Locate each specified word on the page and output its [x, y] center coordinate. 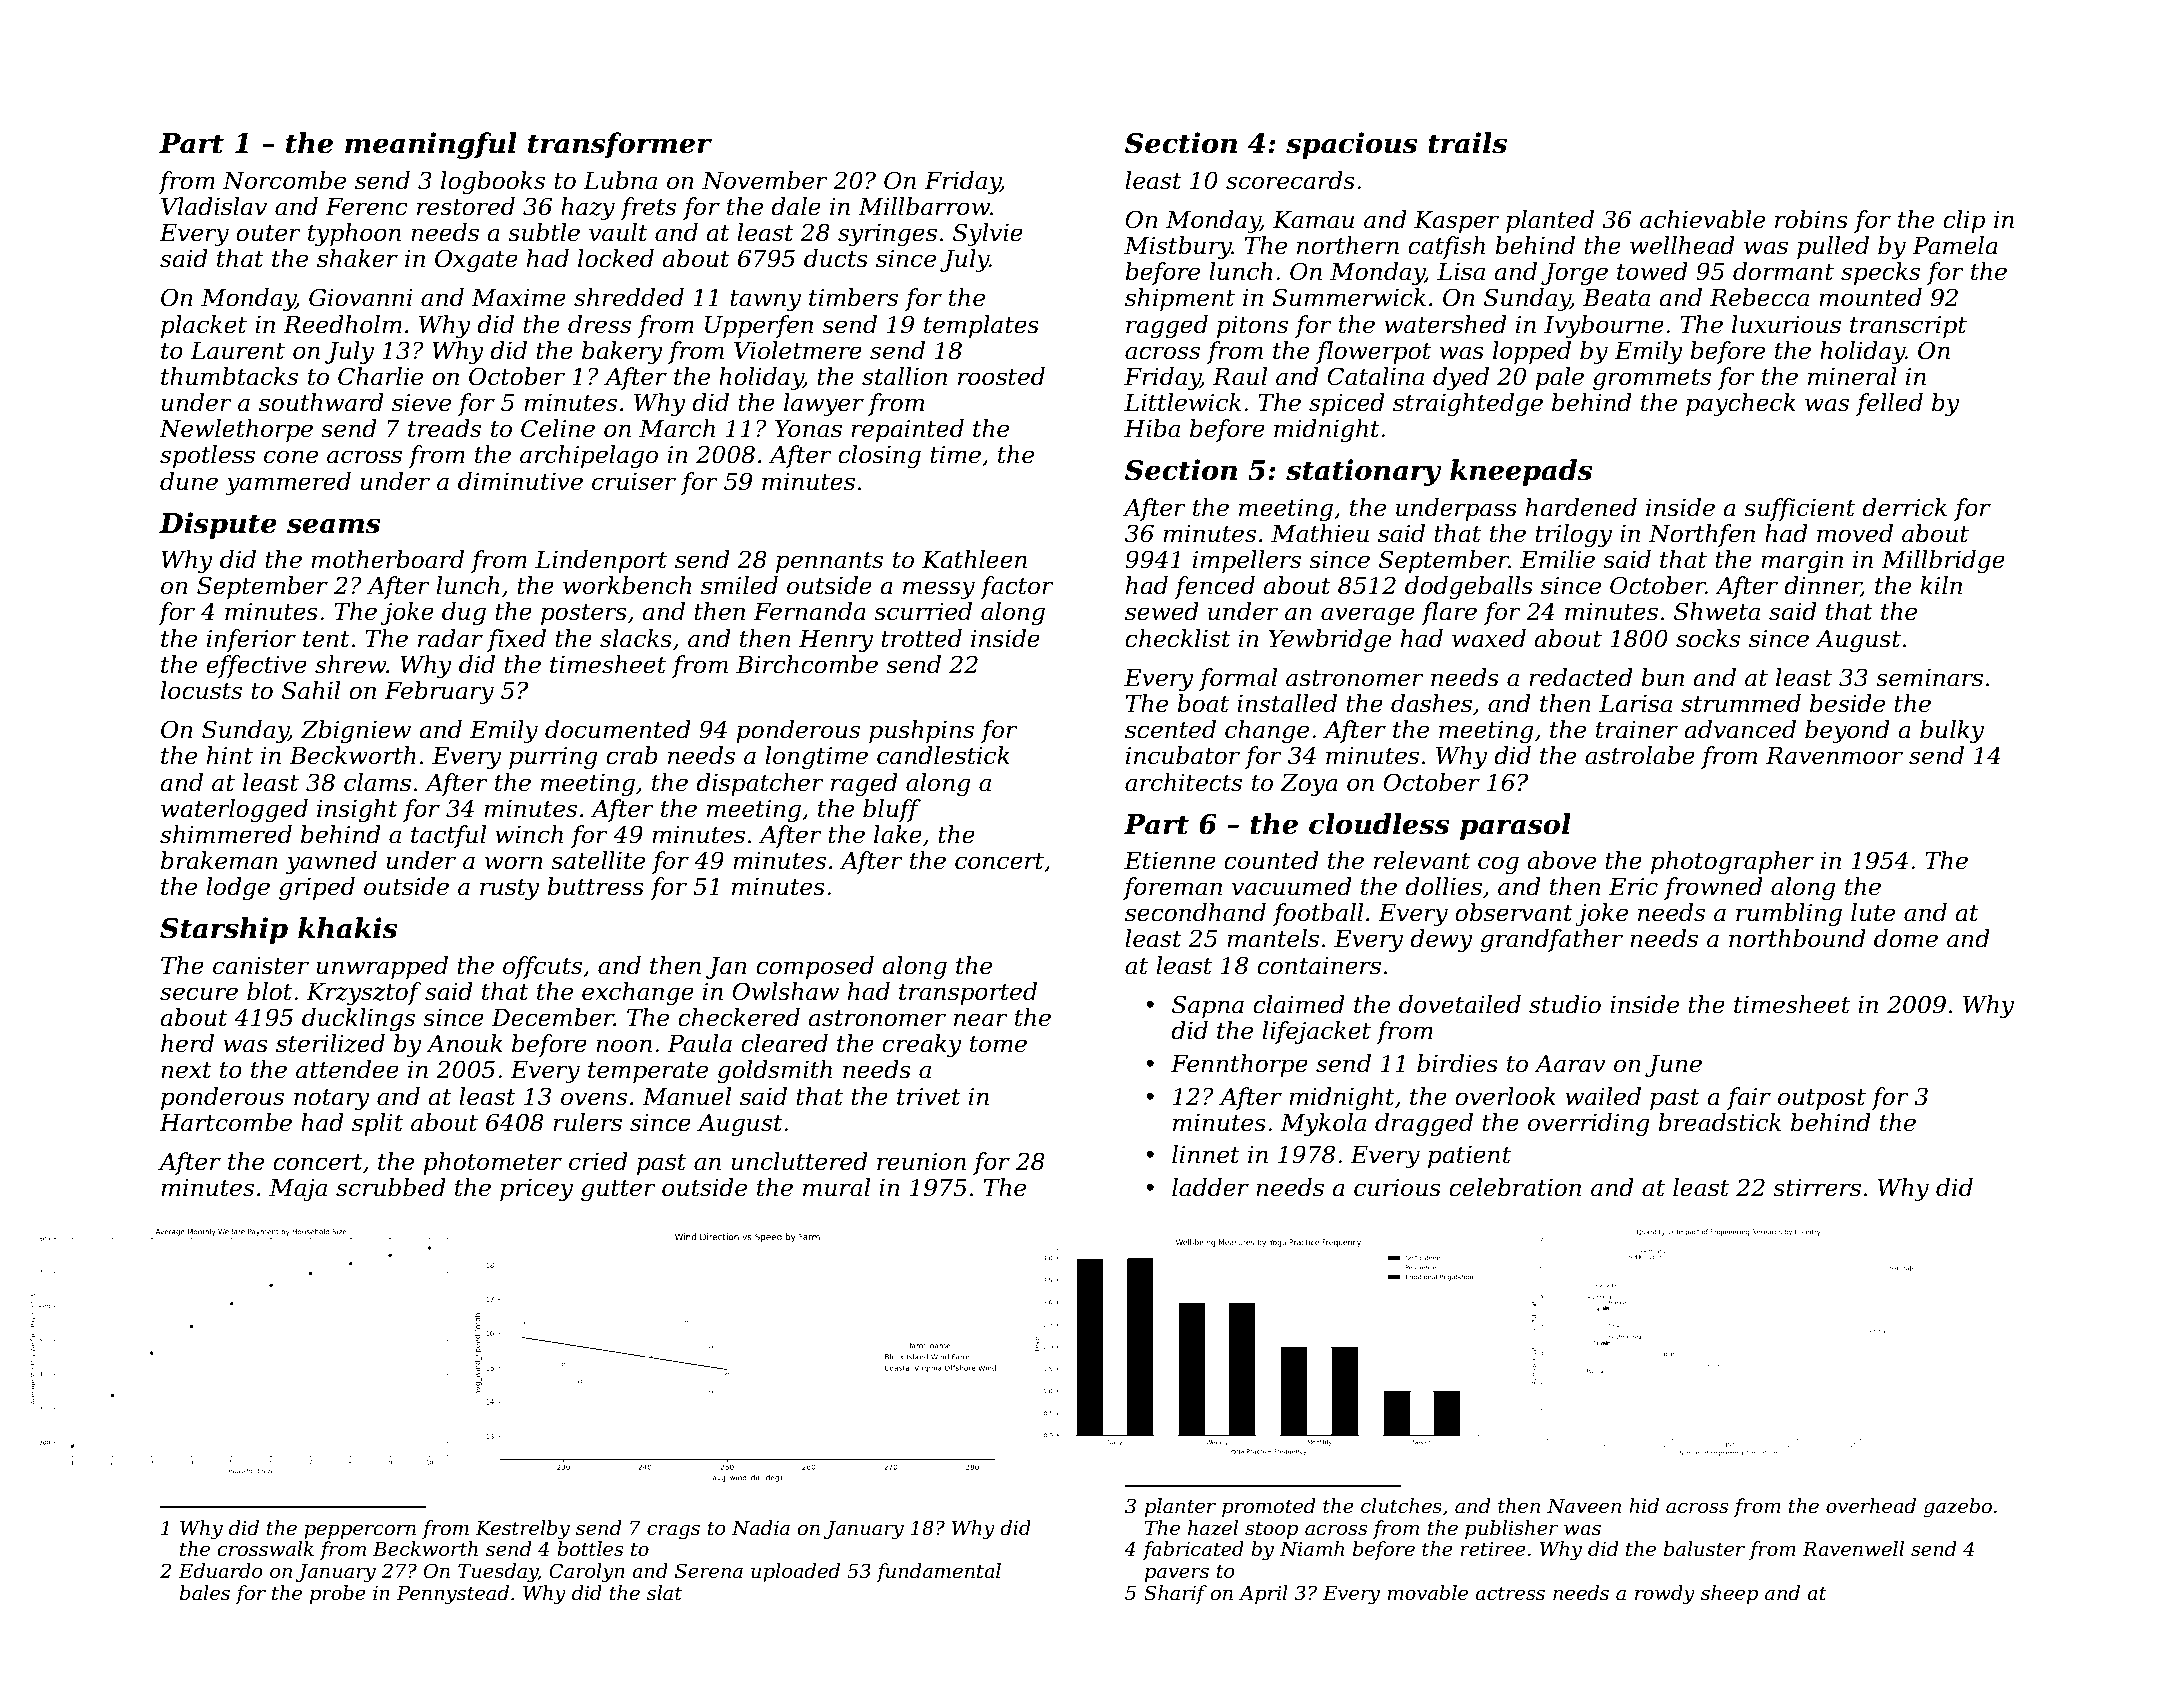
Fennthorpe [1239, 1065]
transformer [620, 145]
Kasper [1456, 222]
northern [1348, 245]
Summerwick [1349, 297]
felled [1889, 404]
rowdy [1665, 1595]
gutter [618, 1190]
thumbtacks [229, 376]
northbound [1797, 938]
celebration [1515, 1187]
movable [1427, 1593]
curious [1397, 1188]
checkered [739, 1017]
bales [205, 1593]
